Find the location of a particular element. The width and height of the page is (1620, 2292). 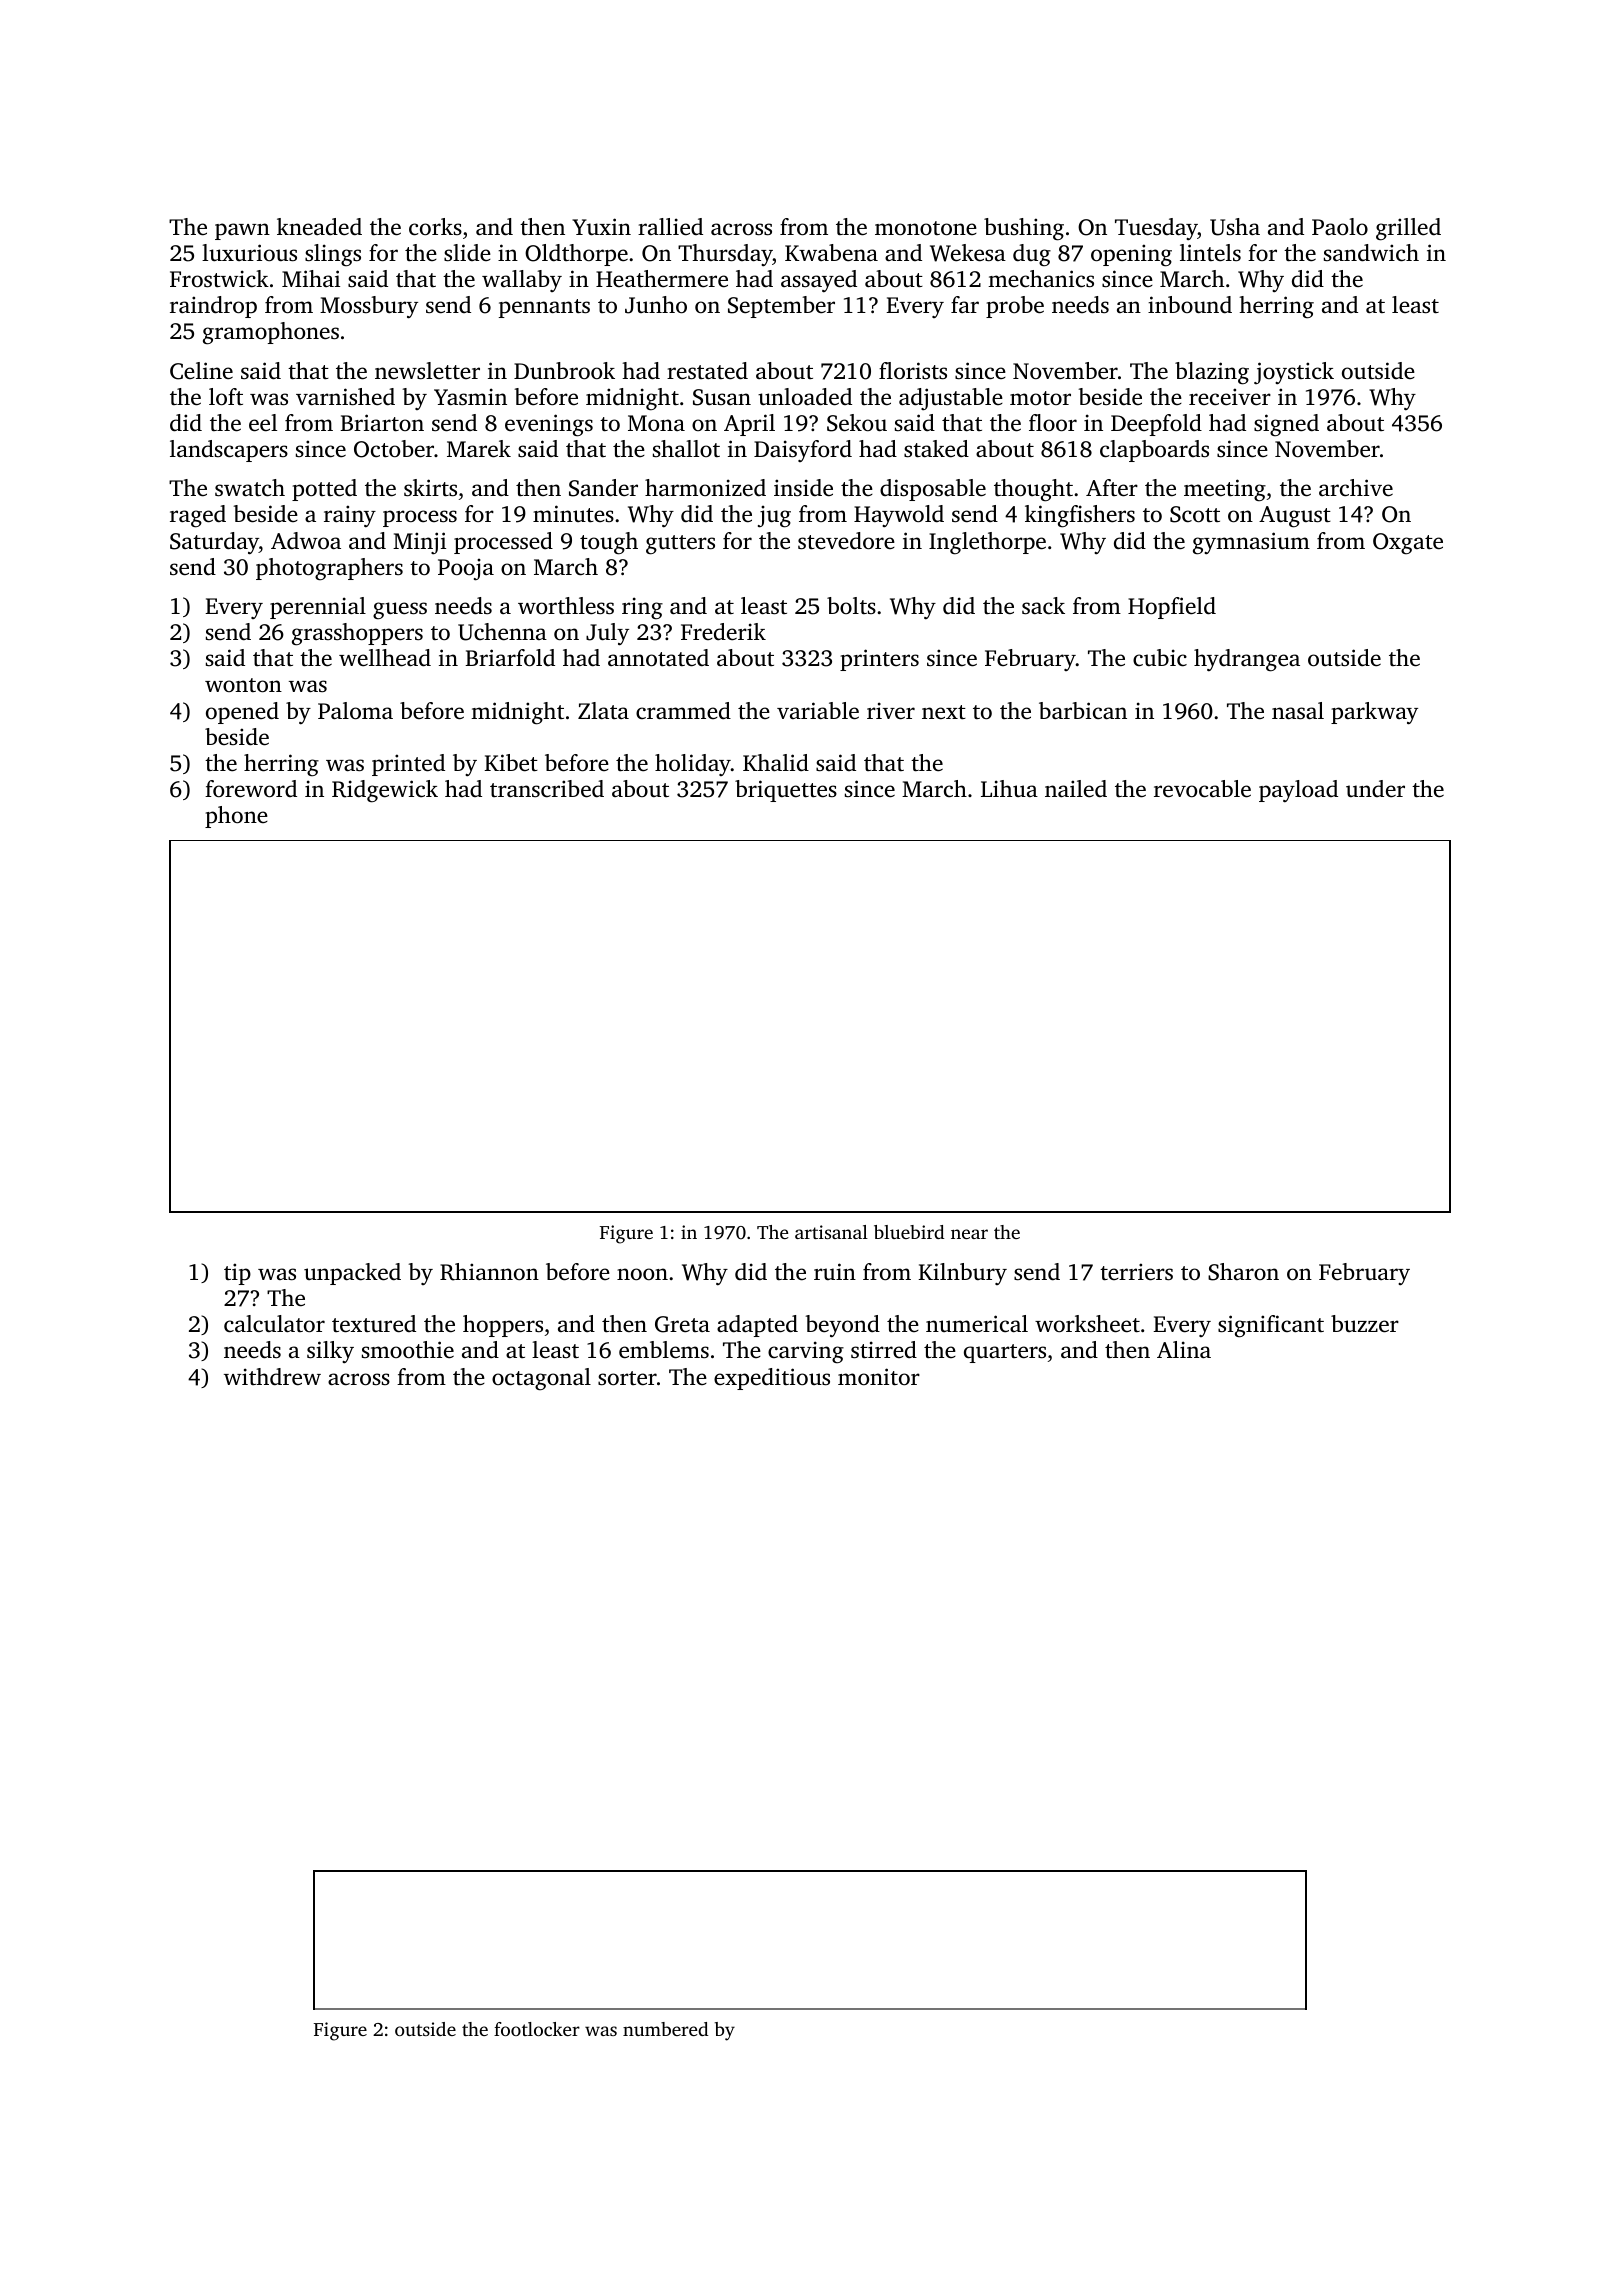

Yuxin is located at coordinates (601, 226).
